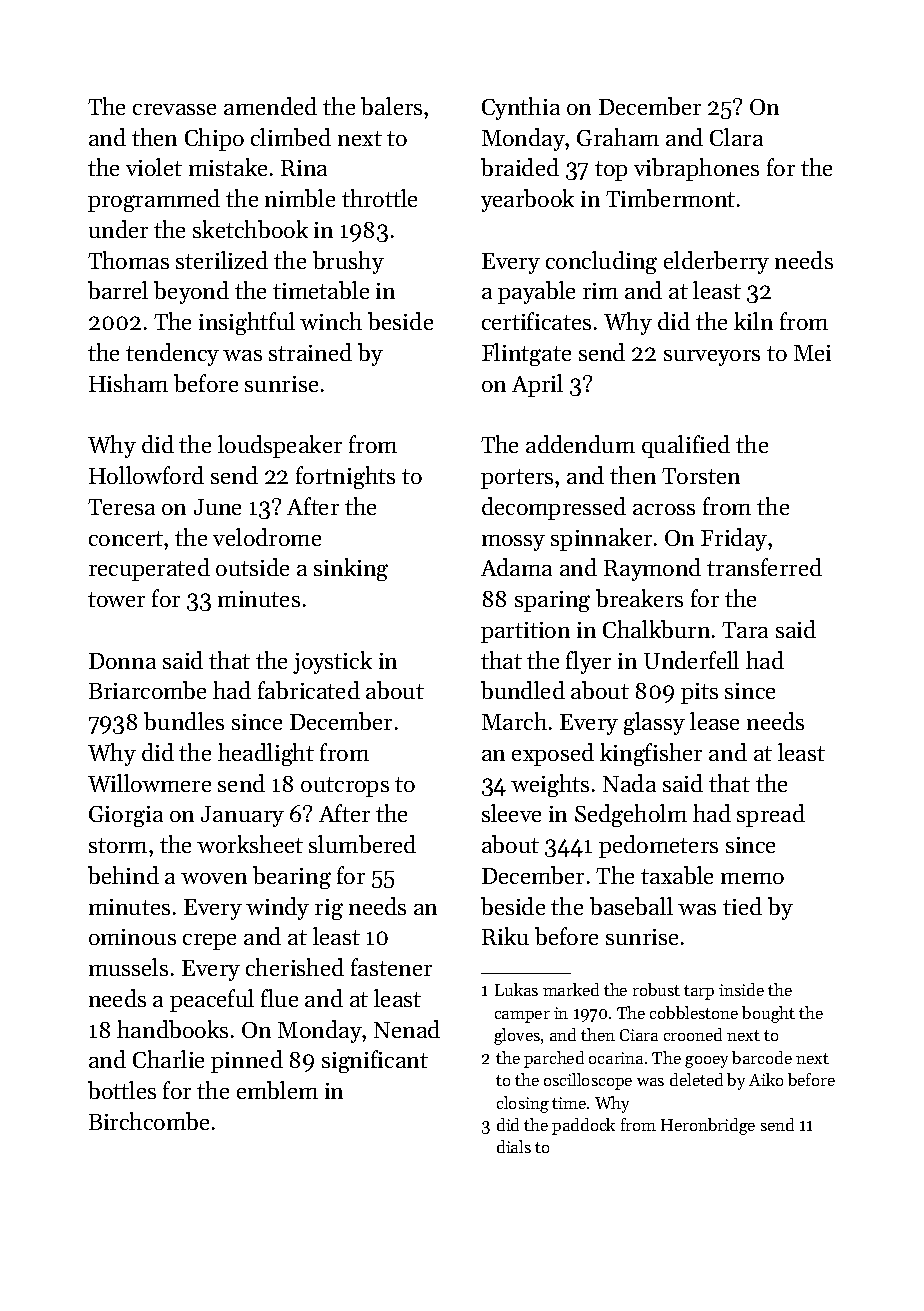  I want to click on April, so click(537, 385).
